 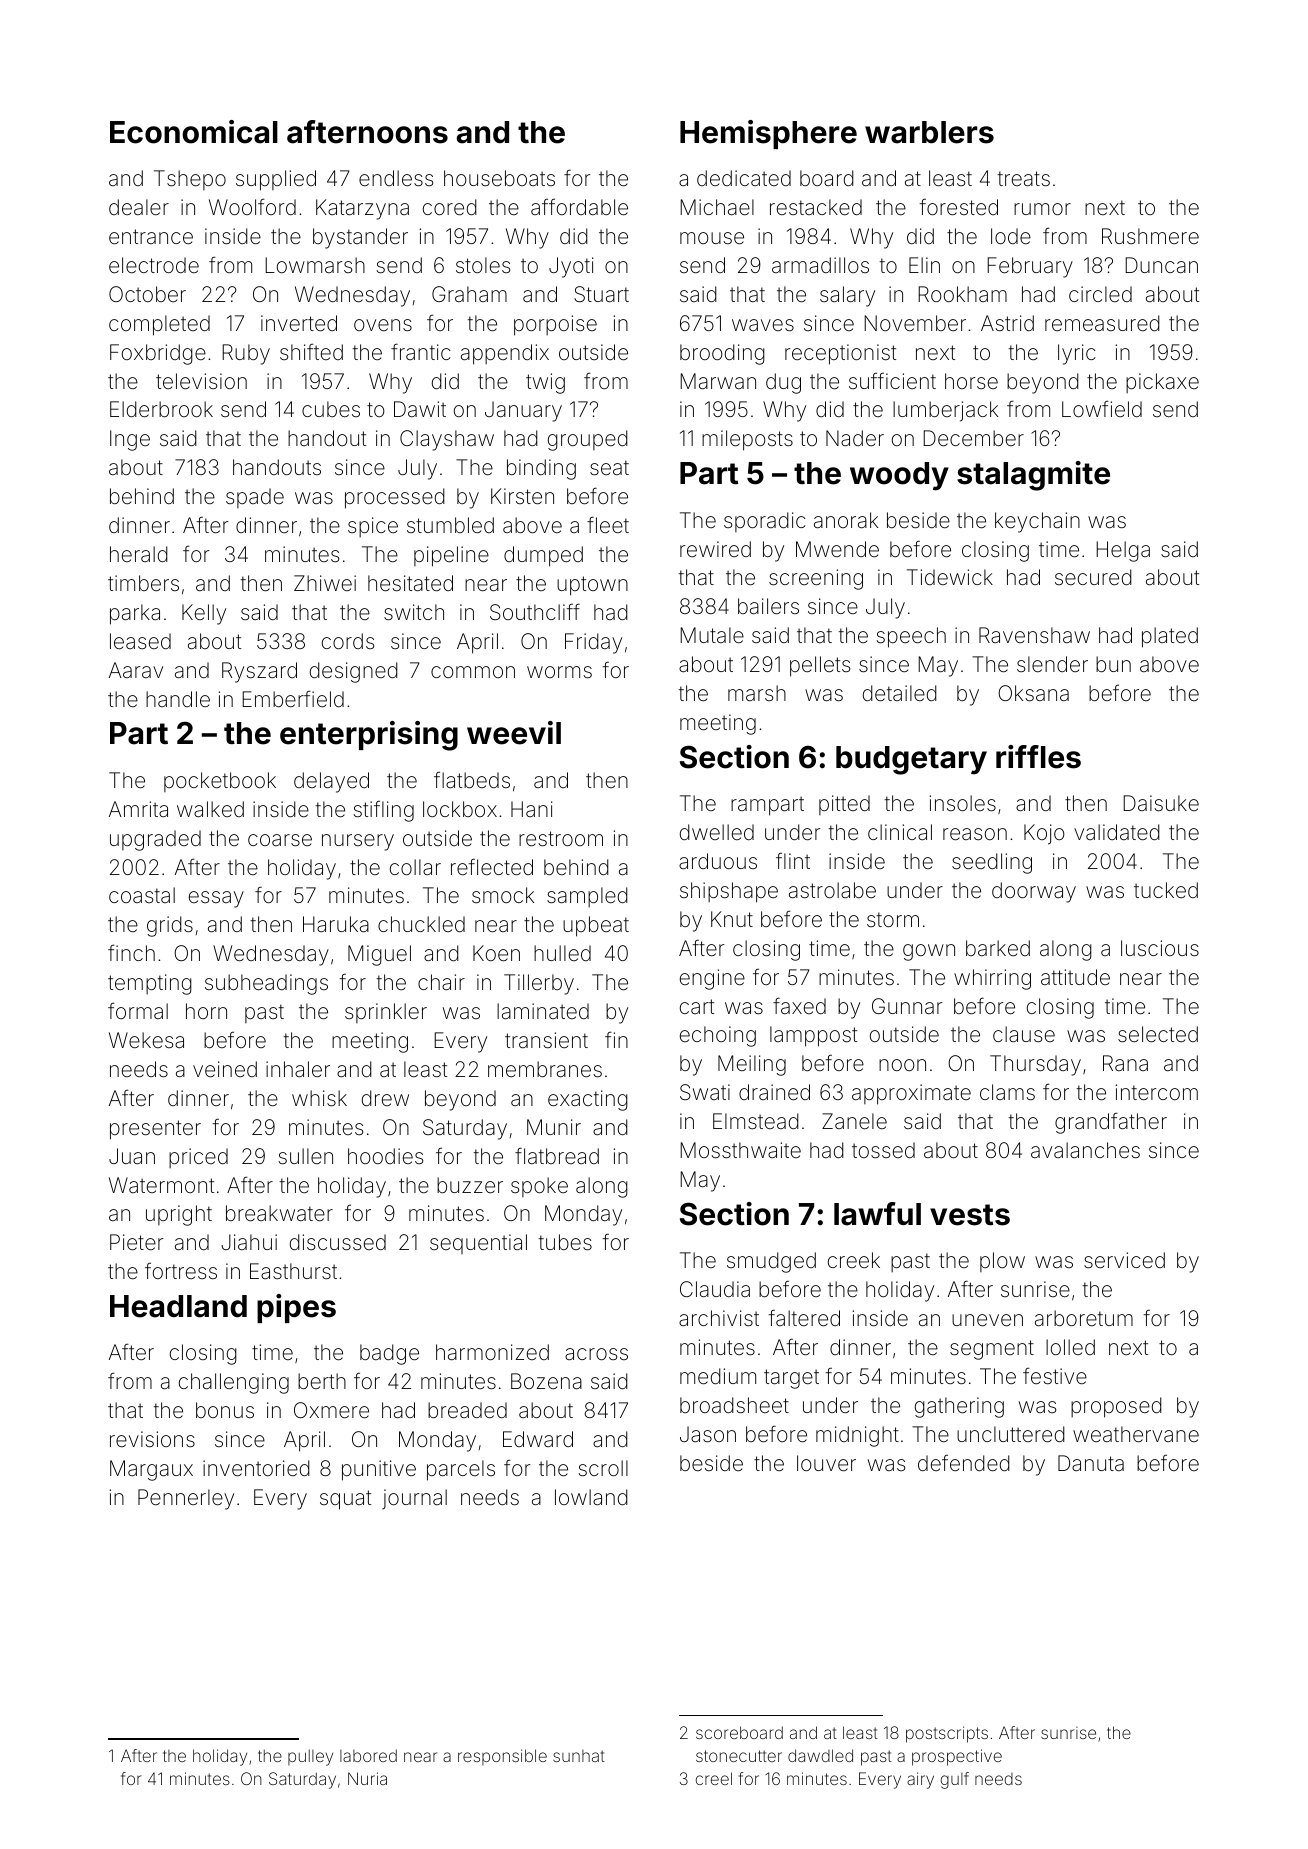 I want to click on priced, so click(x=198, y=1158).
